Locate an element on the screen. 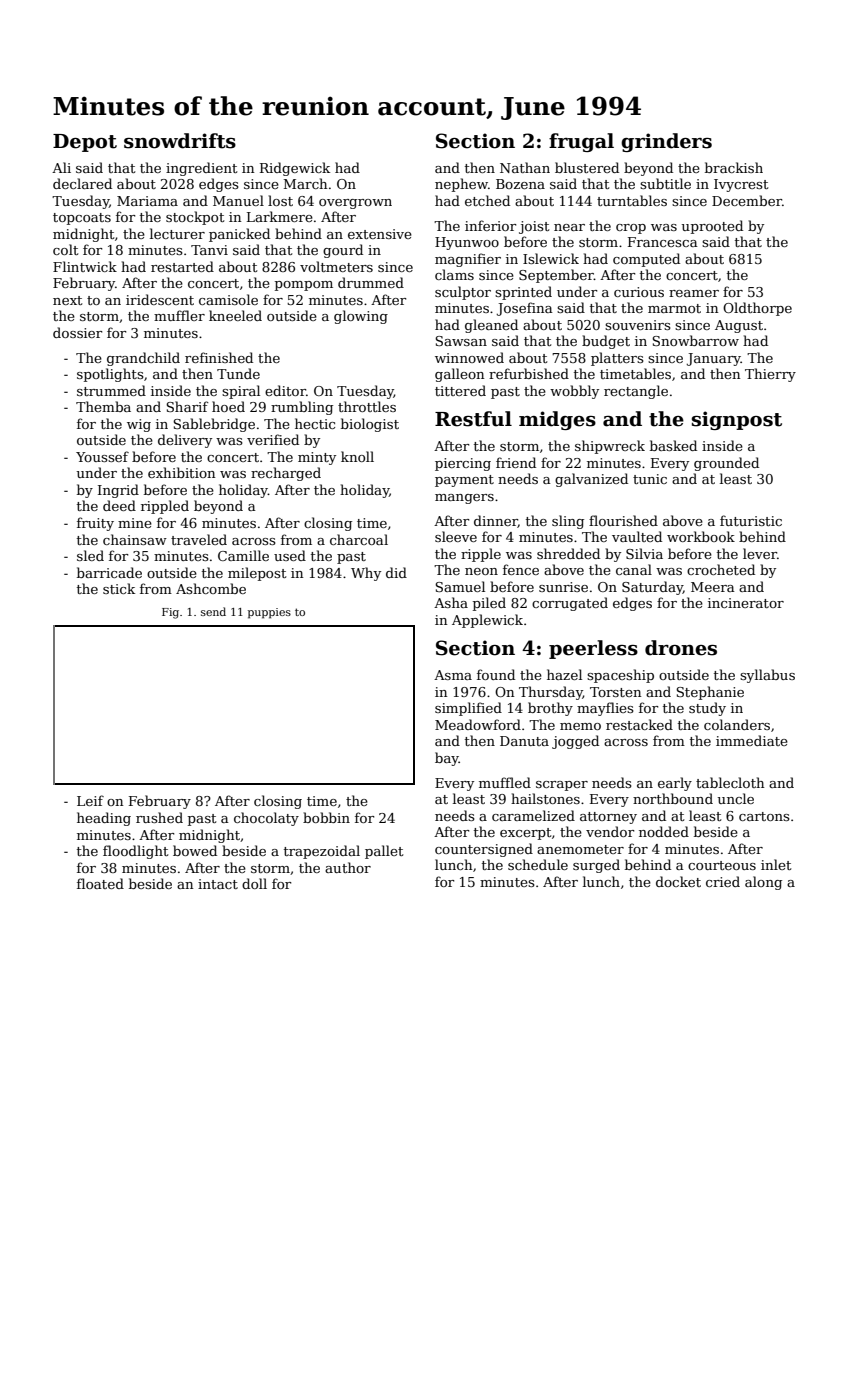 The height and width of the screenshot is (1400, 849). grinders is located at coordinates (666, 142).
